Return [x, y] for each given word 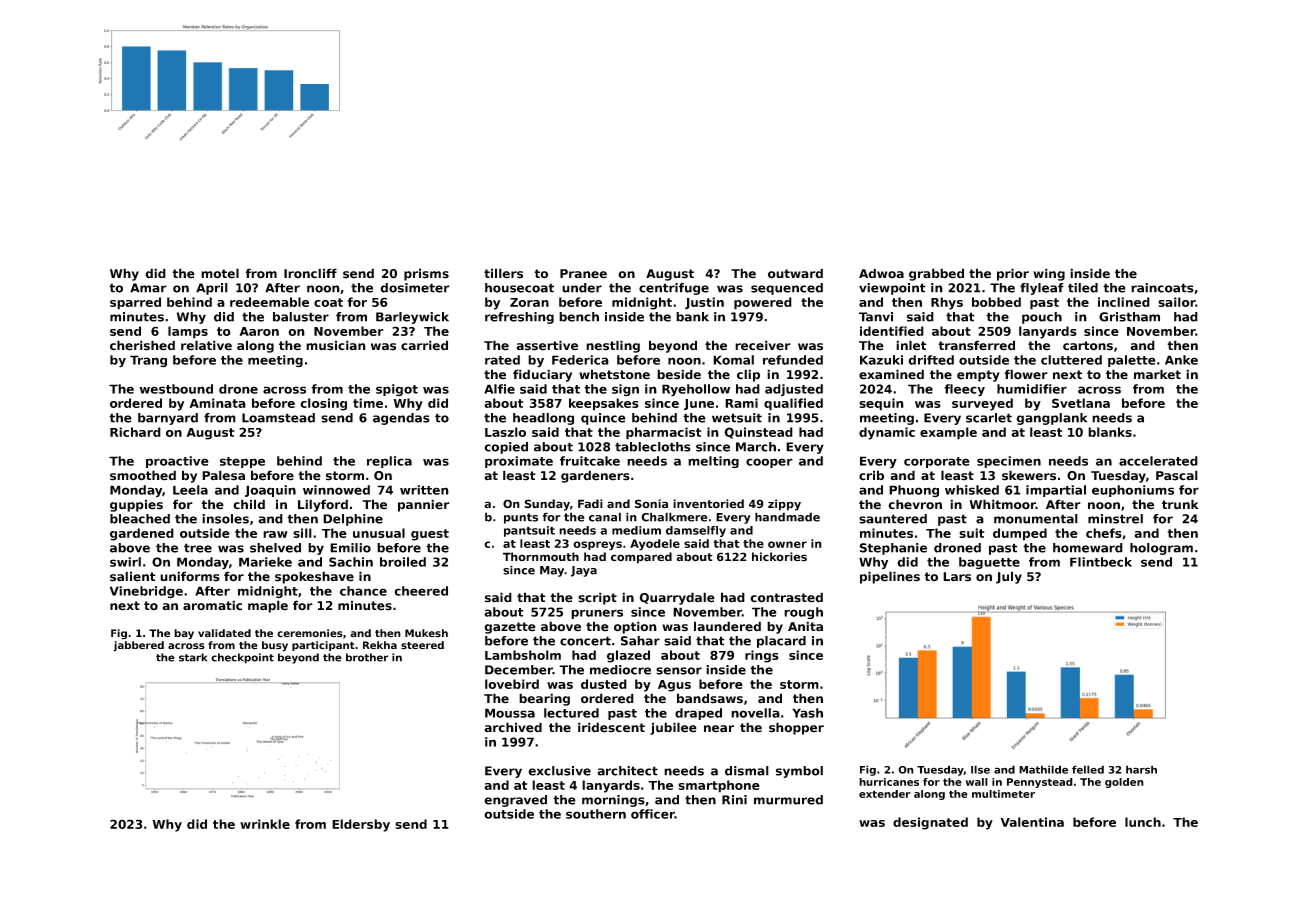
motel [220, 273]
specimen [1009, 462]
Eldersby [361, 825]
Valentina [1032, 822]
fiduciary [542, 375]
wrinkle [265, 824]
